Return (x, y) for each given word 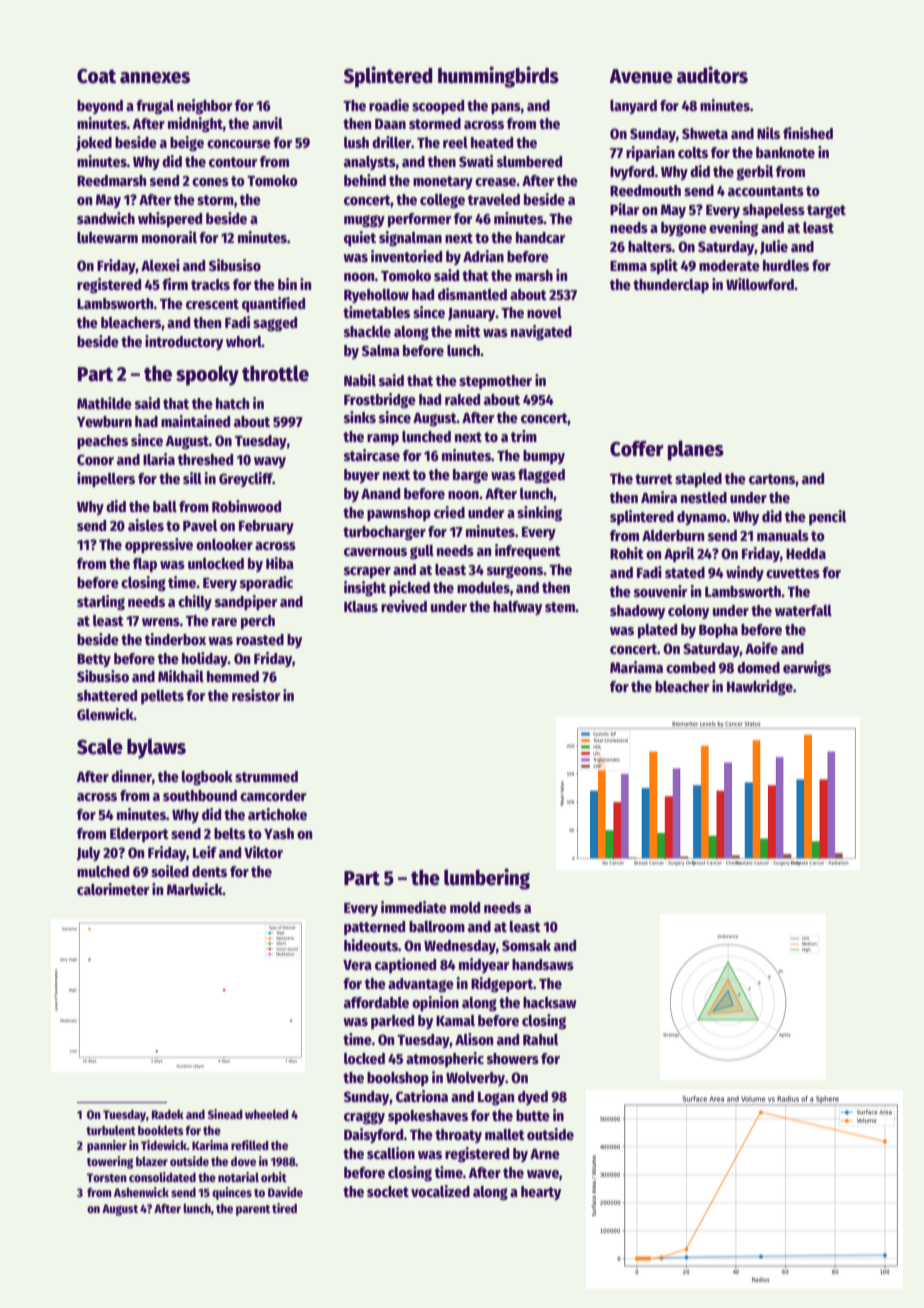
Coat (96, 76)
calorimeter (113, 889)
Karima (210, 1145)
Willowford (760, 284)
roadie (389, 105)
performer (420, 220)
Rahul (540, 1039)
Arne (545, 1154)
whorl (244, 341)
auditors (712, 75)
